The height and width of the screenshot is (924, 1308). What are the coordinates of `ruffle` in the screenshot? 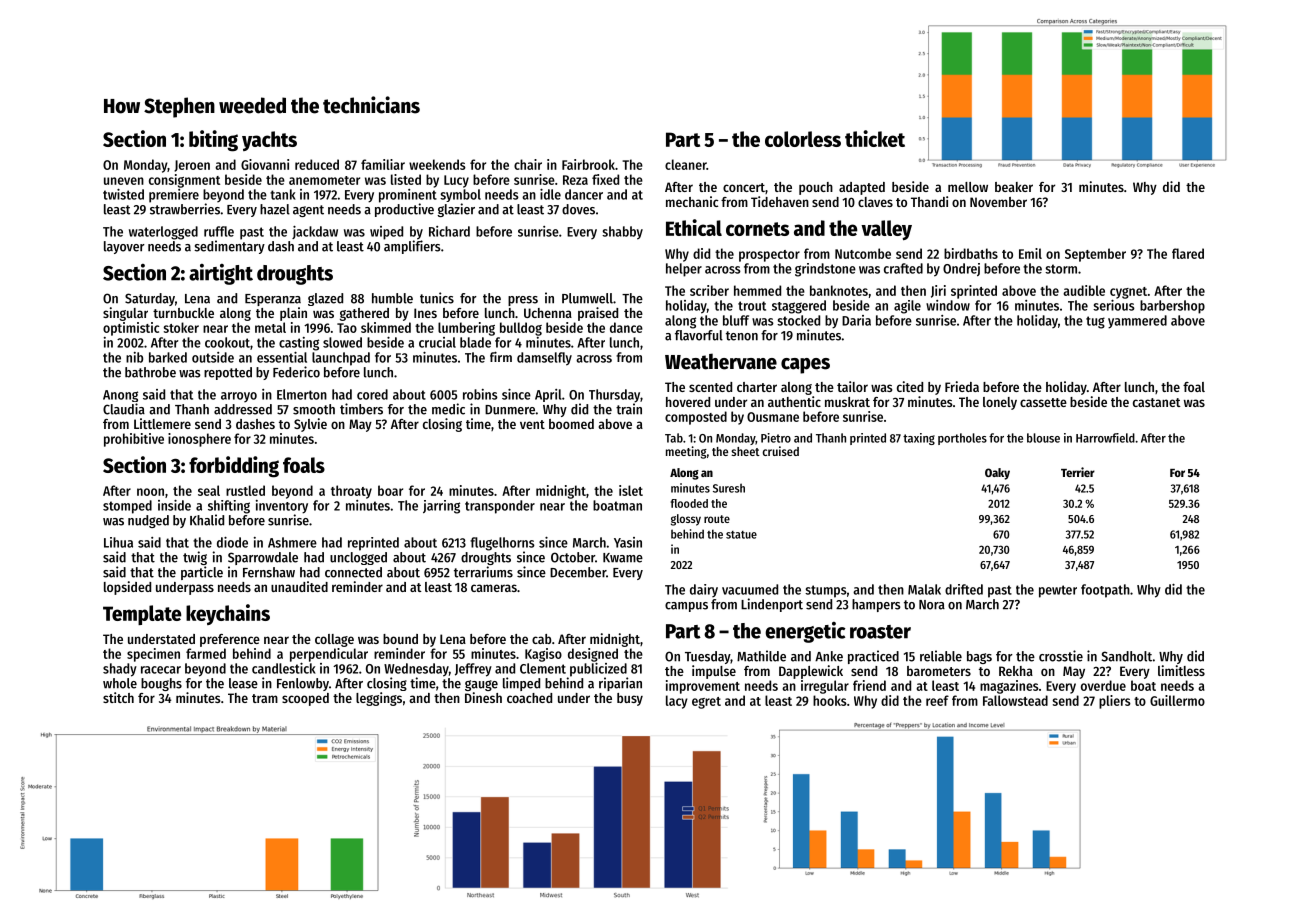 It's located at (219, 231).
